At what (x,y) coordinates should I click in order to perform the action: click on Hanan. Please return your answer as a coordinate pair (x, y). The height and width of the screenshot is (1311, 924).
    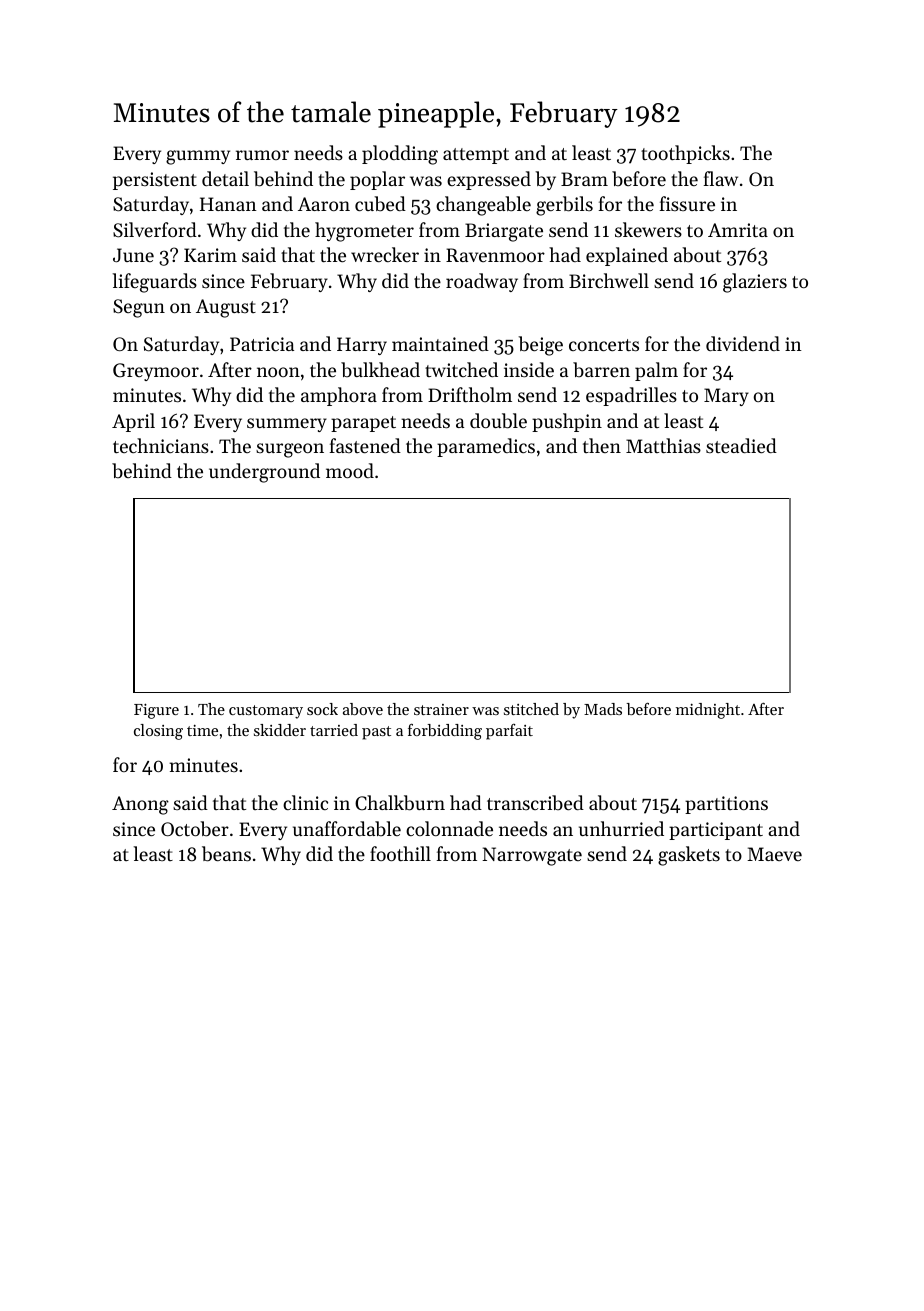
    Looking at the image, I should click on (228, 204).
